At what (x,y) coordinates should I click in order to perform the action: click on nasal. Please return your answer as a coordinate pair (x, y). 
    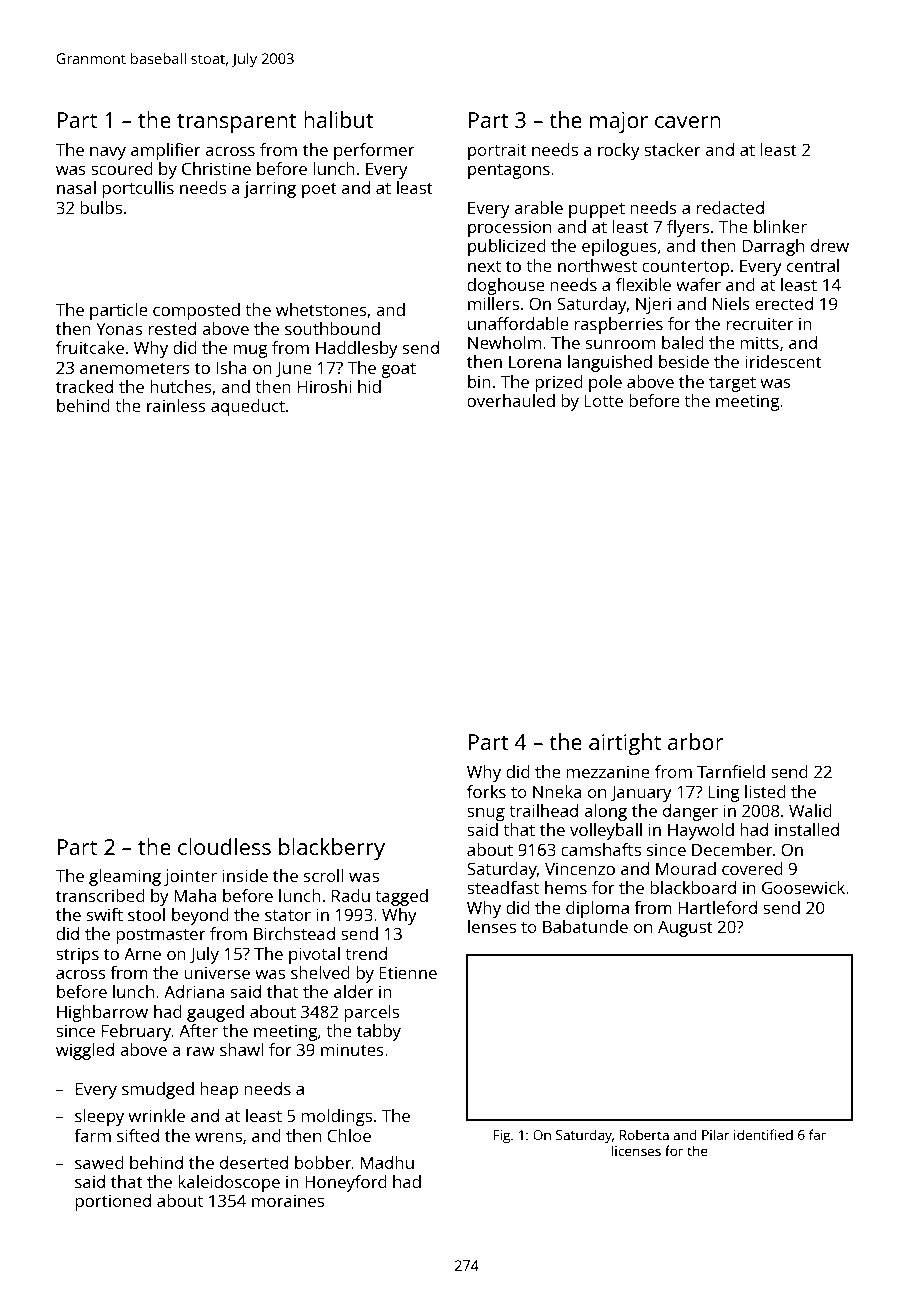
    Looking at the image, I should click on (76, 187).
